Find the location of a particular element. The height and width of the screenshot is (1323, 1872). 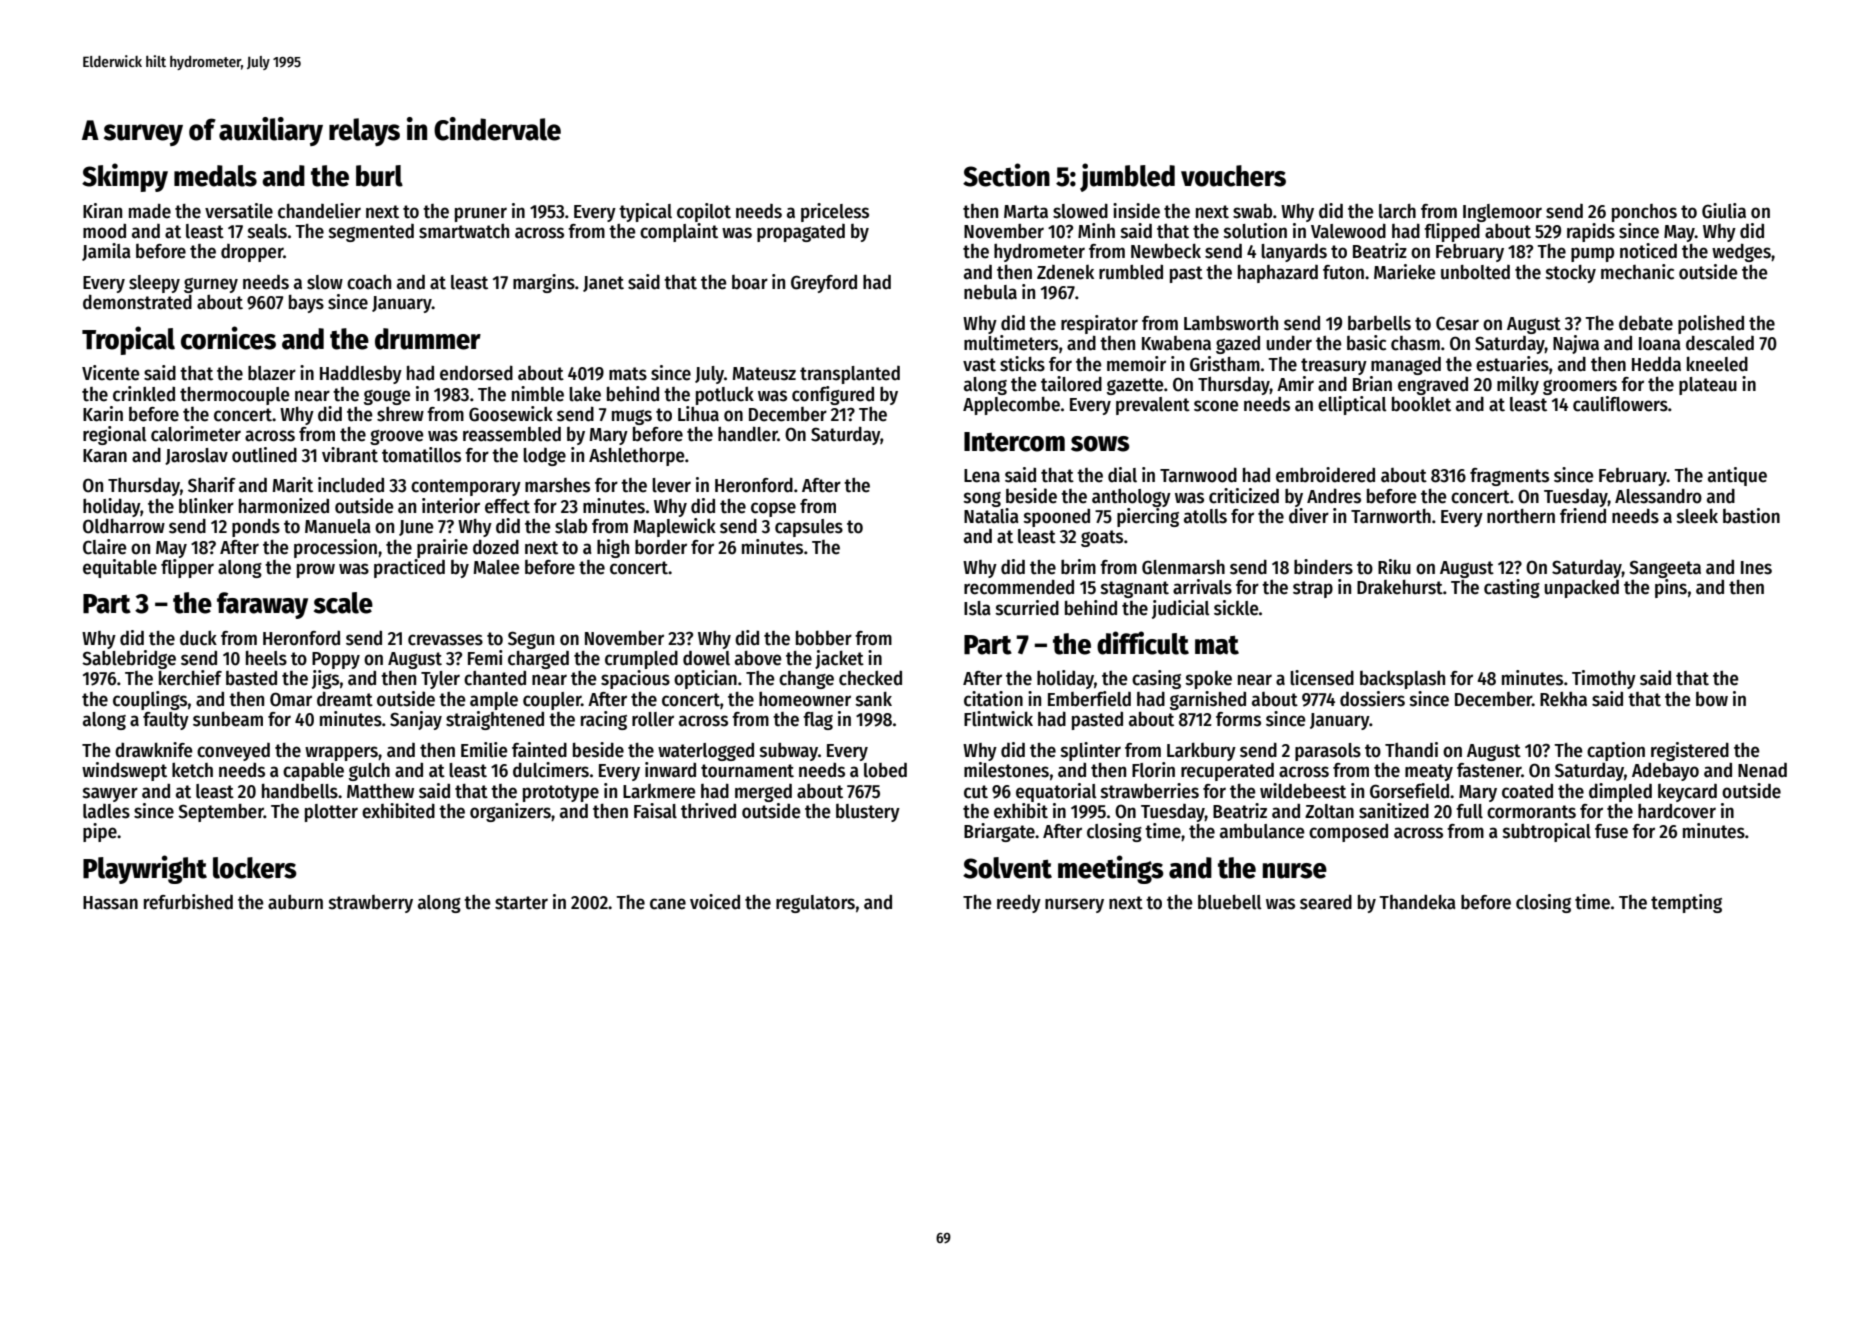

blustery is located at coordinates (868, 813).
